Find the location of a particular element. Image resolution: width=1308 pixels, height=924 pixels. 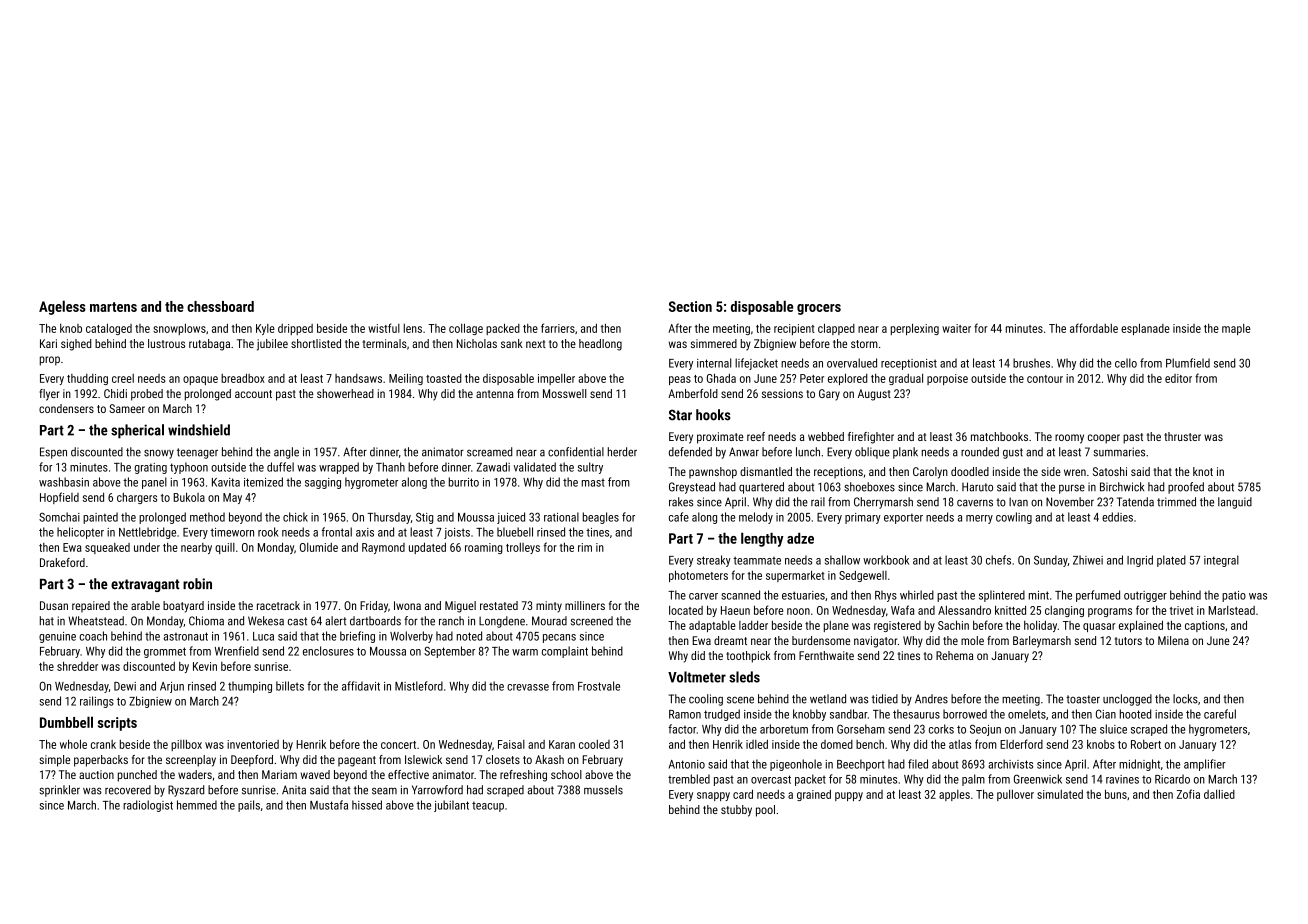

shoeboxes is located at coordinates (869, 487).
